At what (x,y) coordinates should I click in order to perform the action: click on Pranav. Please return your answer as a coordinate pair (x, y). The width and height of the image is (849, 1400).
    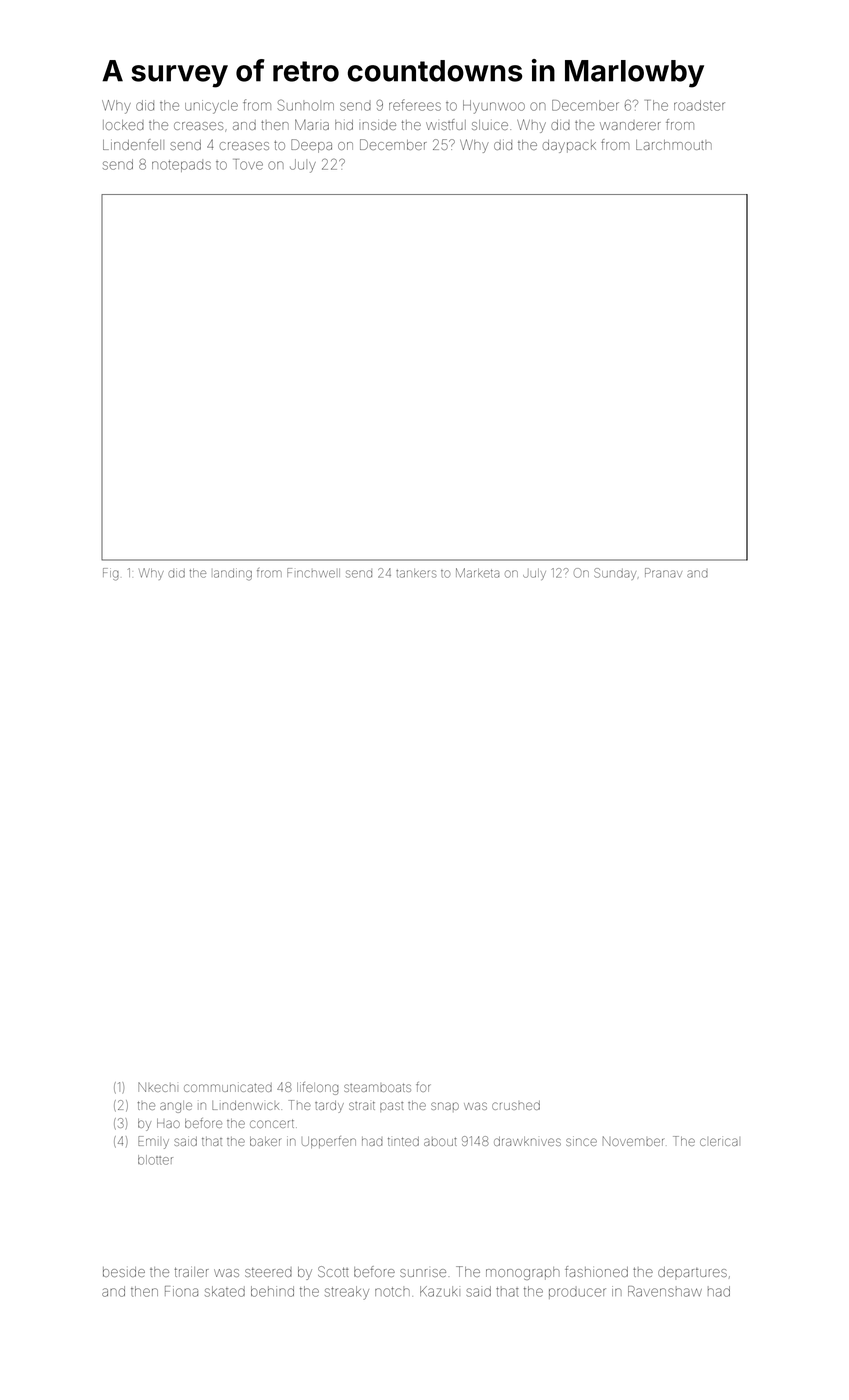
    Looking at the image, I should click on (663, 573).
